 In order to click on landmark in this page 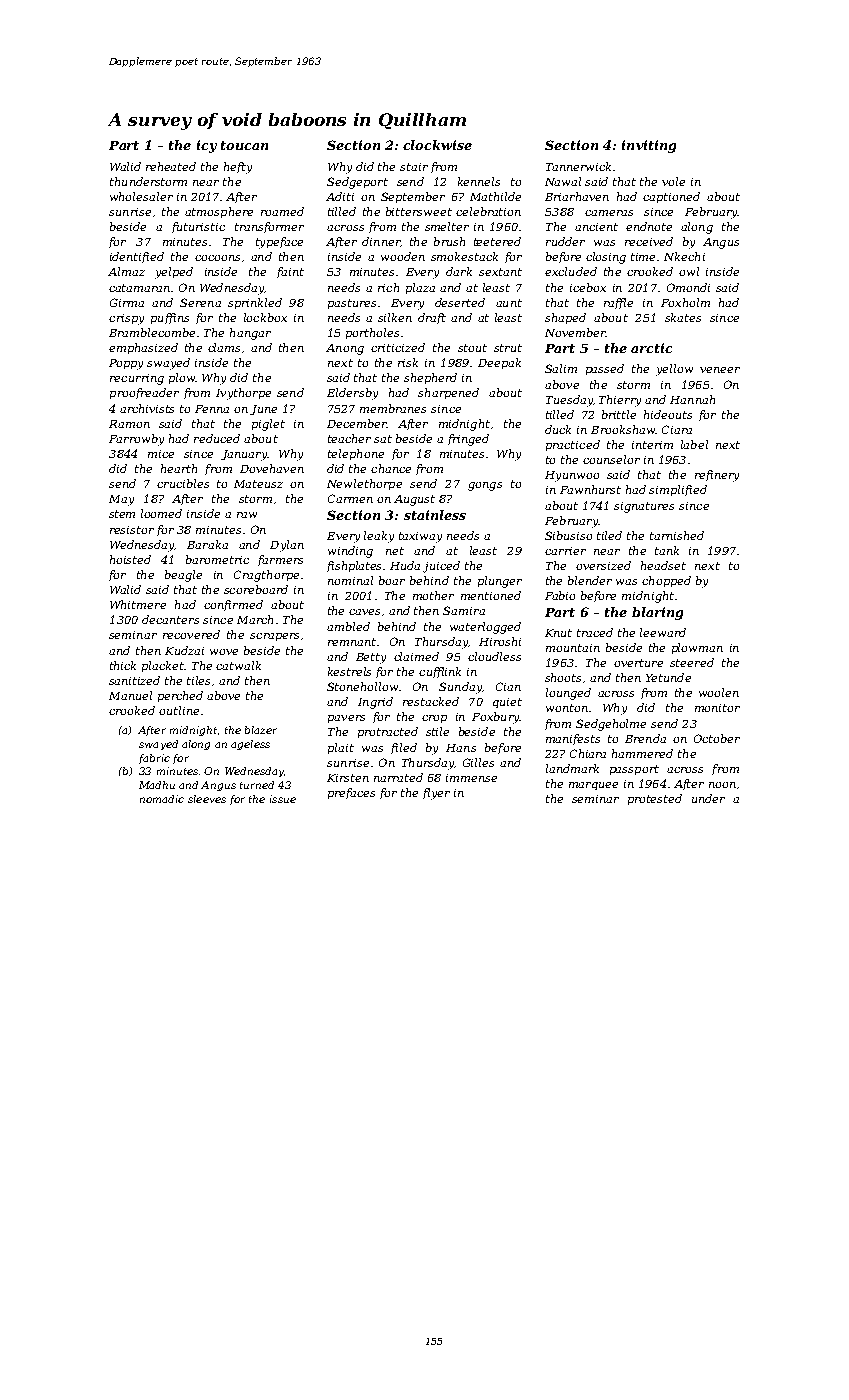, I will do `click(572, 768)`.
